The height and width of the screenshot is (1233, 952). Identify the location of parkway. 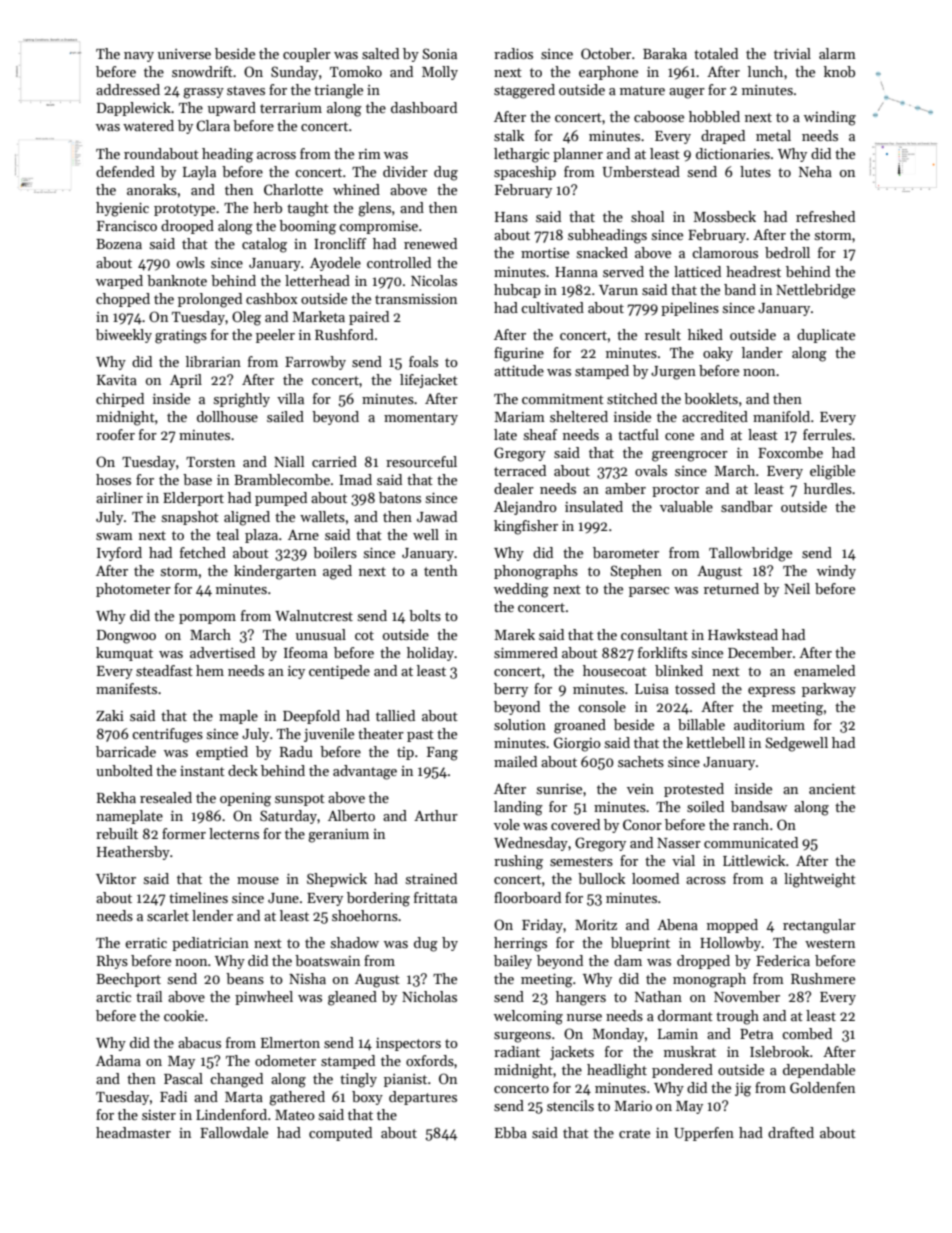
(829, 690).
